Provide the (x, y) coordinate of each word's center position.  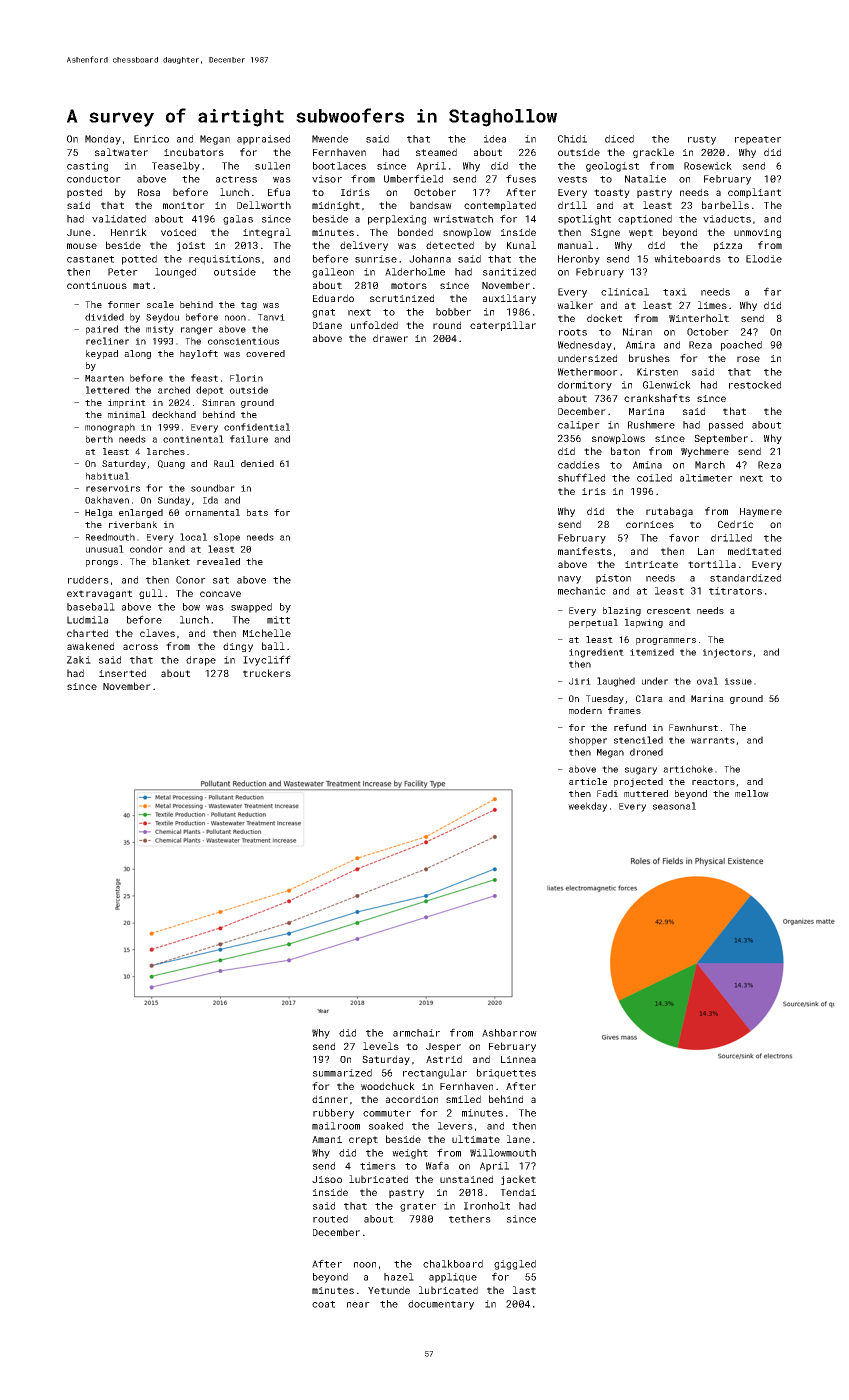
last (524, 1290)
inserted (122, 673)
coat (323, 1304)
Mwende (330, 139)
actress (236, 179)
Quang (171, 464)
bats (257, 512)
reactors (713, 782)
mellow (752, 793)
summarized (342, 1073)
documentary (441, 1305)
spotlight (584, 220)
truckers (267, 673)
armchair (416, 1033)
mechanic (582, 591)
